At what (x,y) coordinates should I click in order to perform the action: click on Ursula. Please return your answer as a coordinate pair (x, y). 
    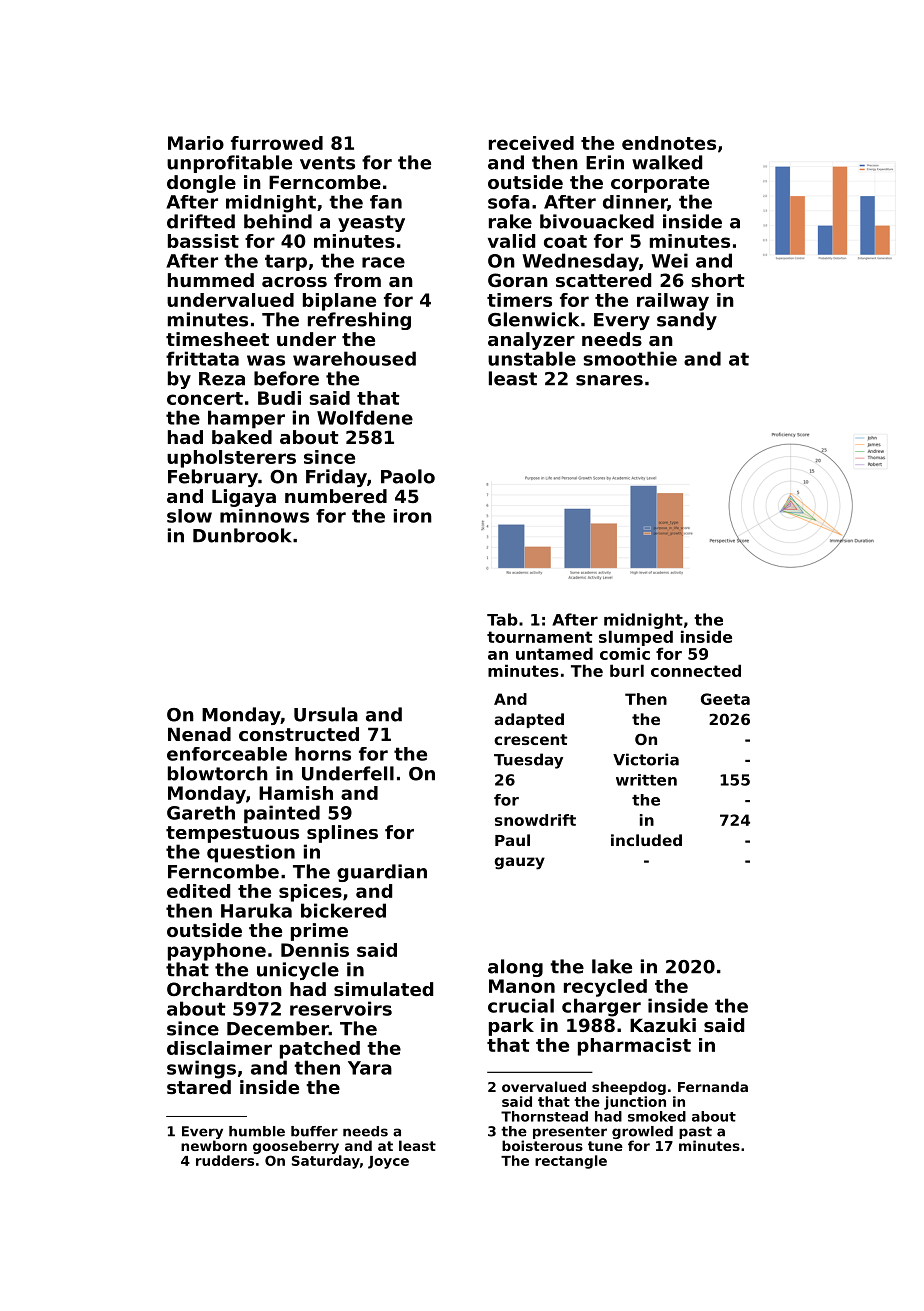
    Looking at the image, I should click on (326, 714).
